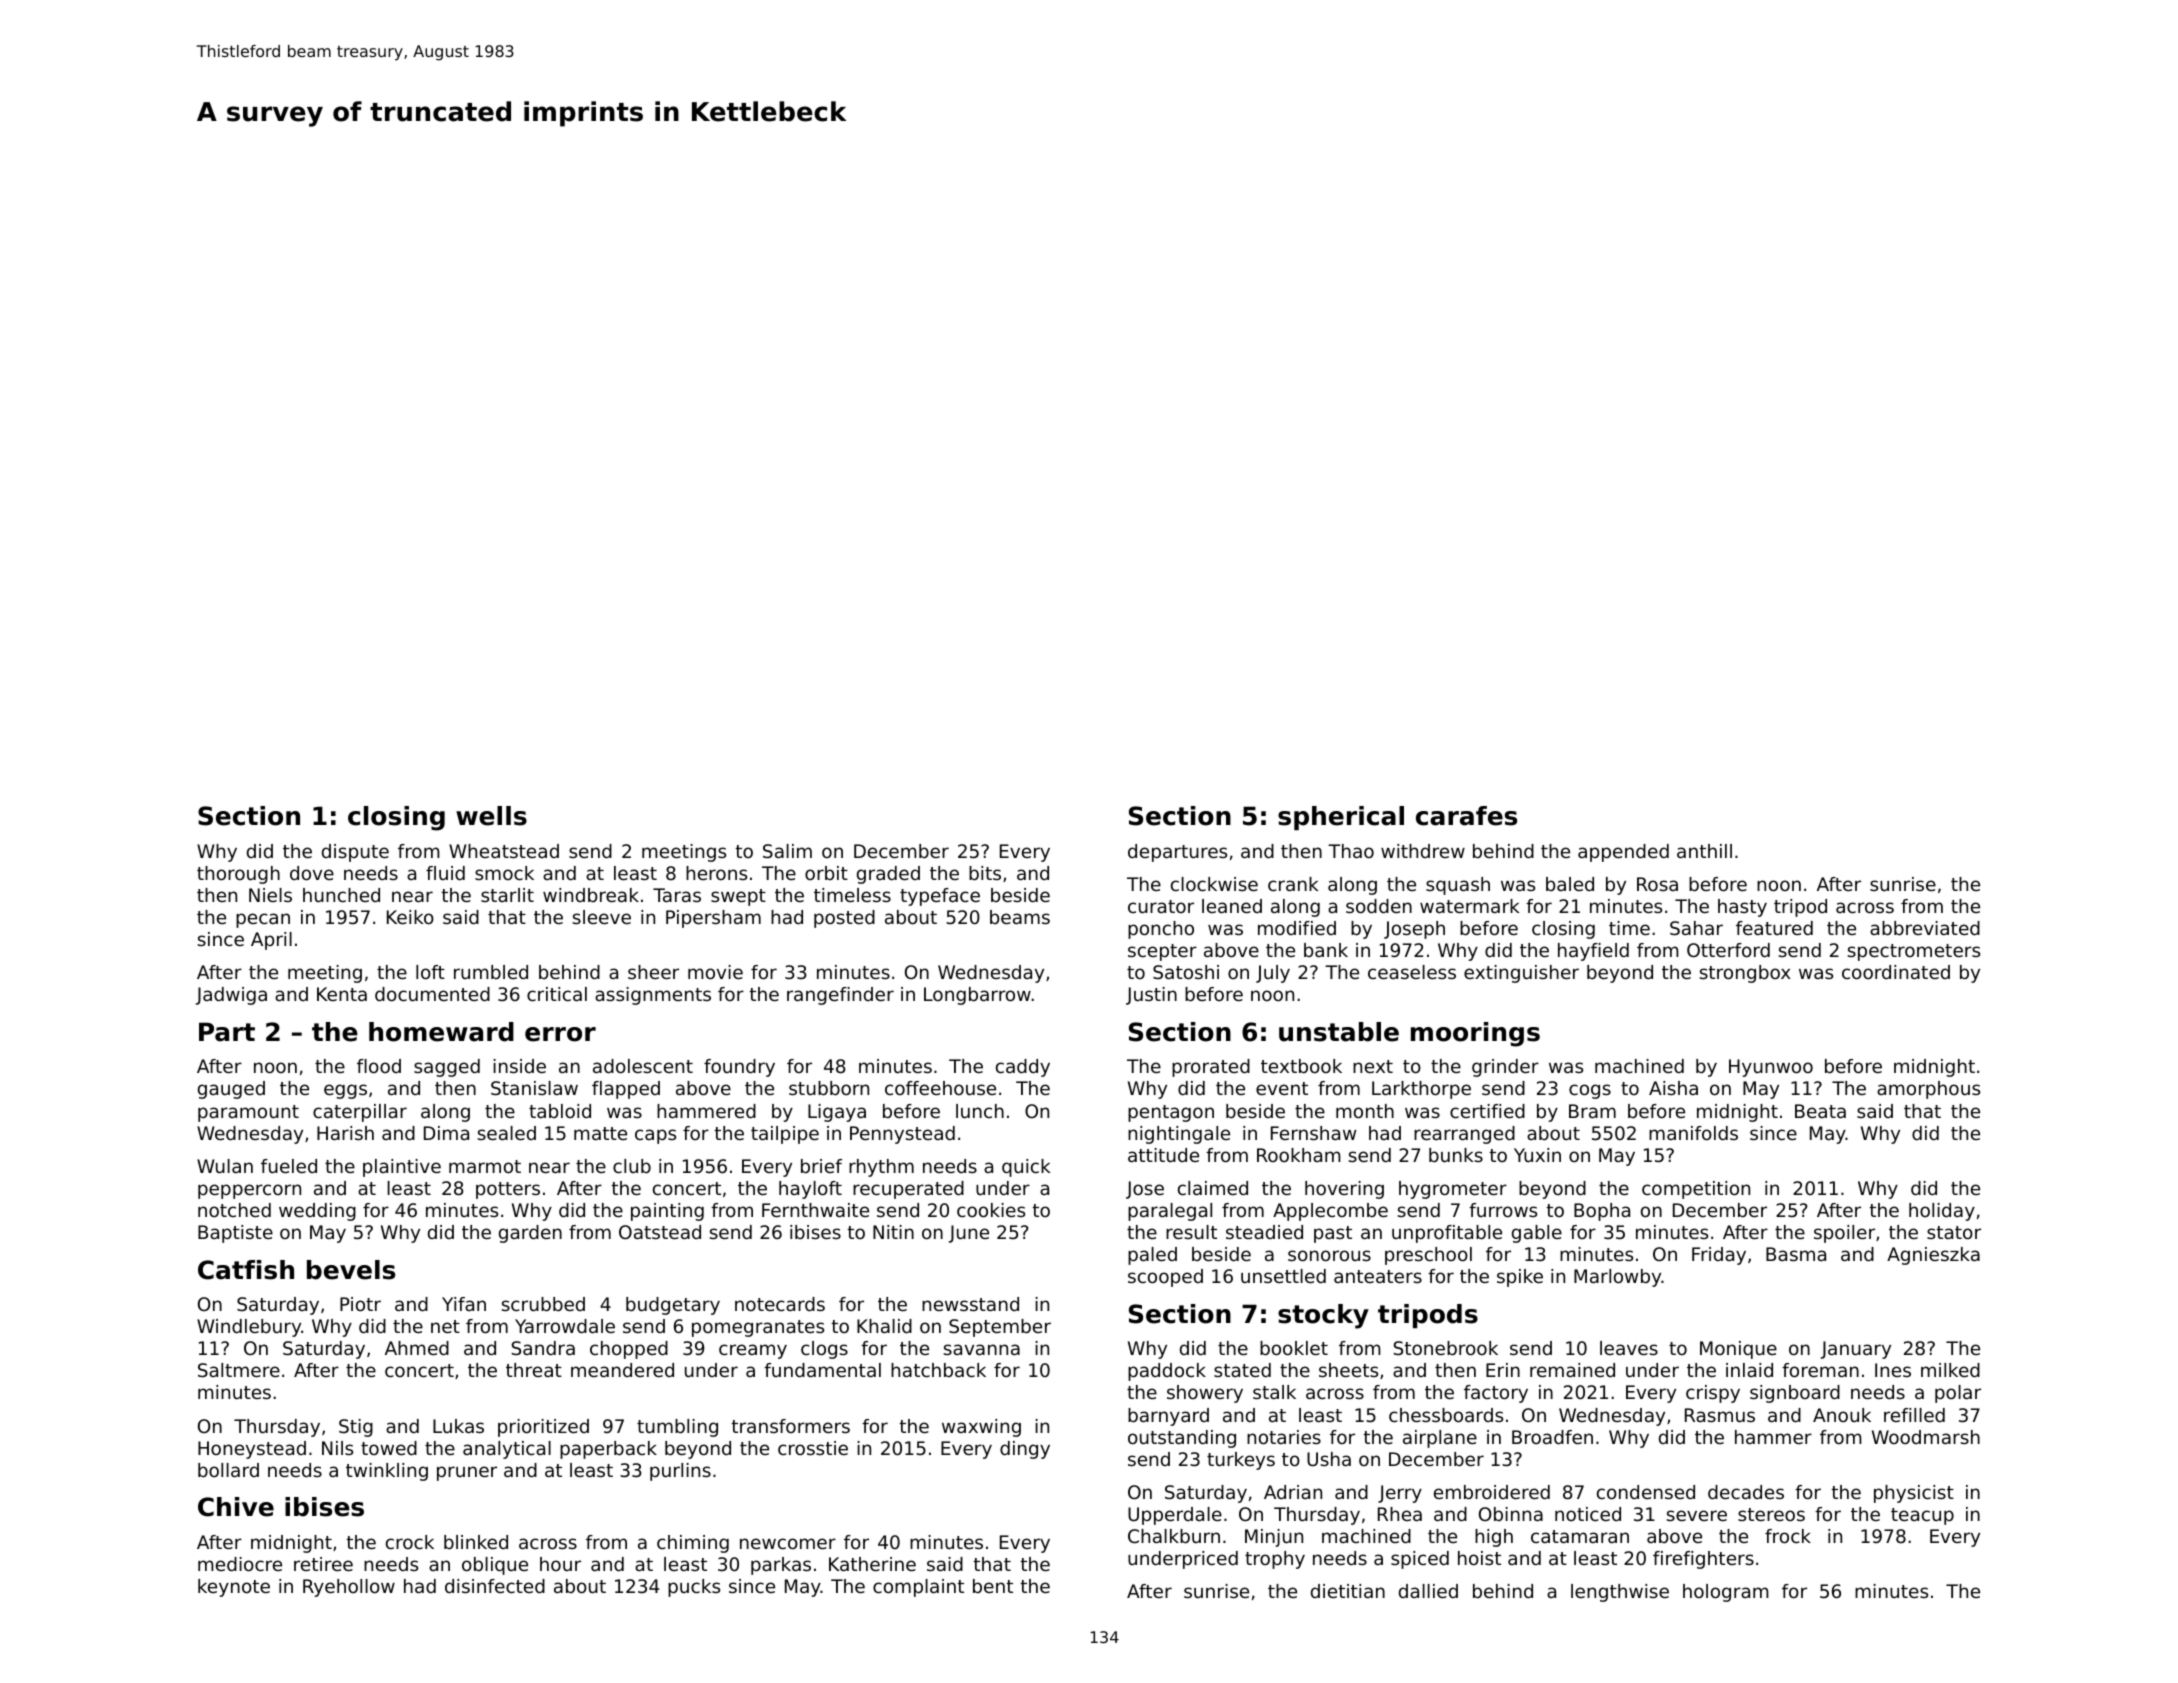 The image size is (2178, 1683). Describe the element at coordinates (458, 1426) in the page. I see `Lukas` at that location.
